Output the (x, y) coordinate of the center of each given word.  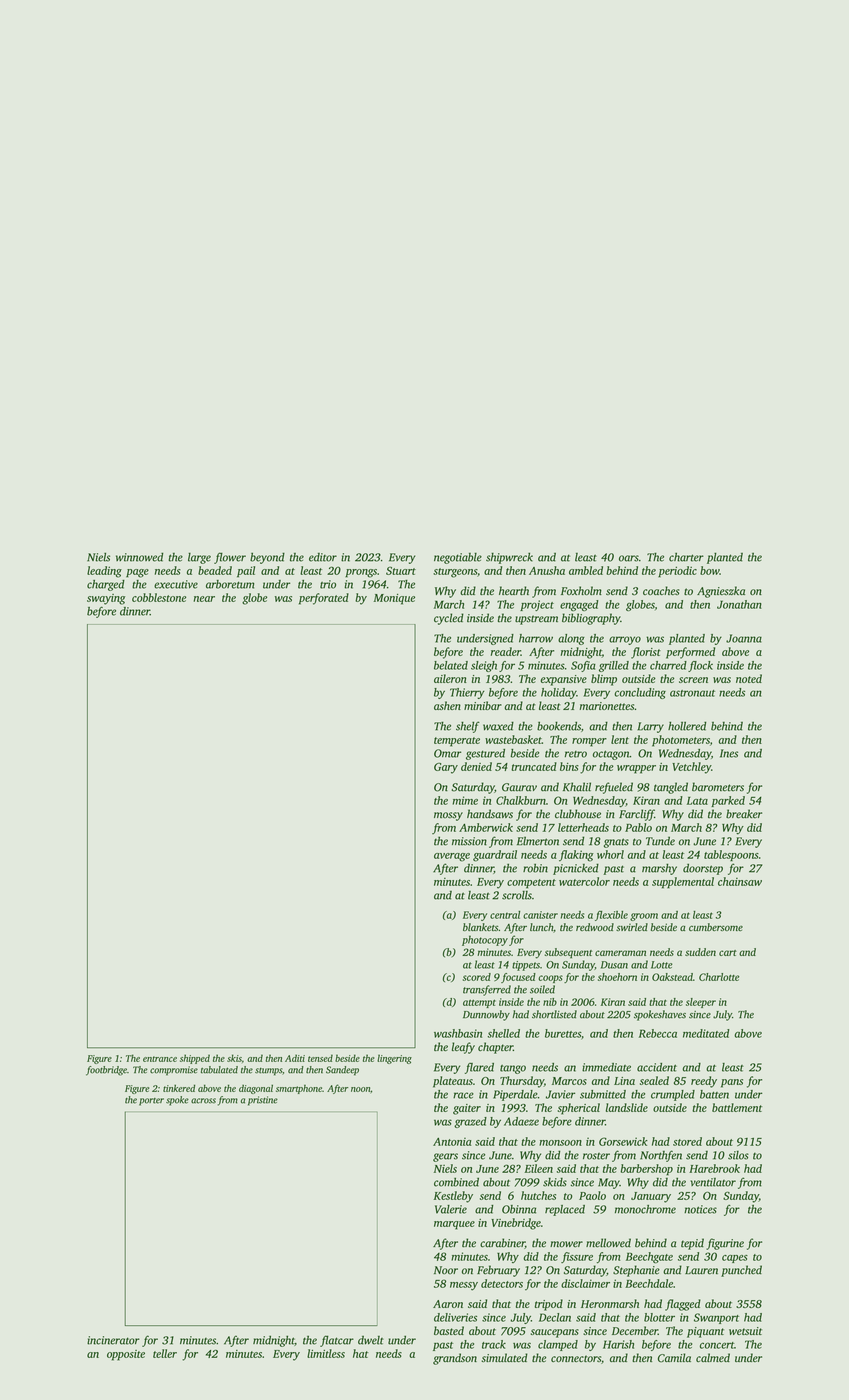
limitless (326, 1353)
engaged (579, 605)
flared (479, 1068)
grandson (455, 1359)
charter (686, 557)
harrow (536, 638)
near (204, 599)
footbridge (106, 1071)
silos (738, 1155)
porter (151, 1102)
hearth (514, 590)
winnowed (139, 557)
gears (445, 1157)
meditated (706, 1033)
